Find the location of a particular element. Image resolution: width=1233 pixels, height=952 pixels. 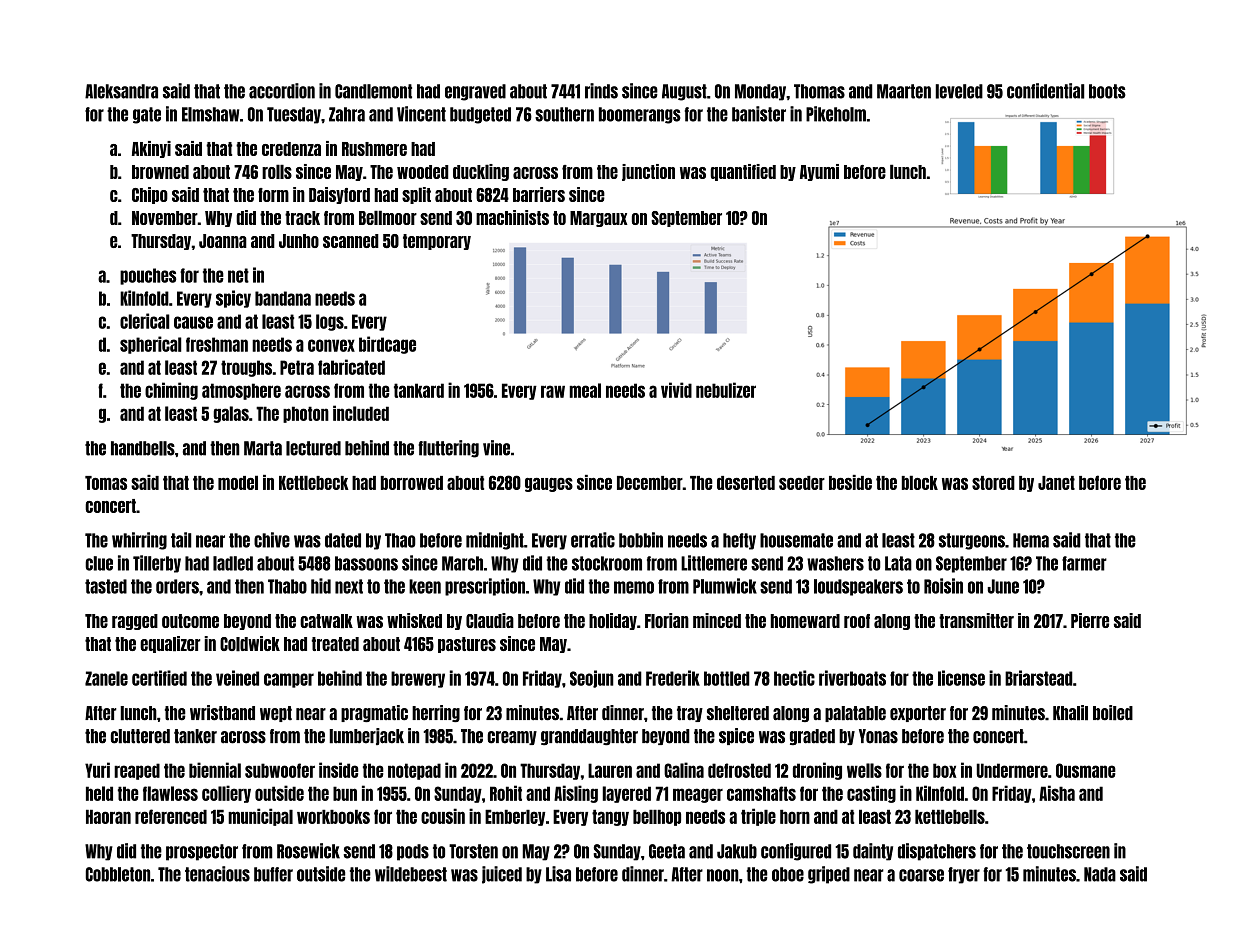

fabricated is located at coordinates (351, 367).
